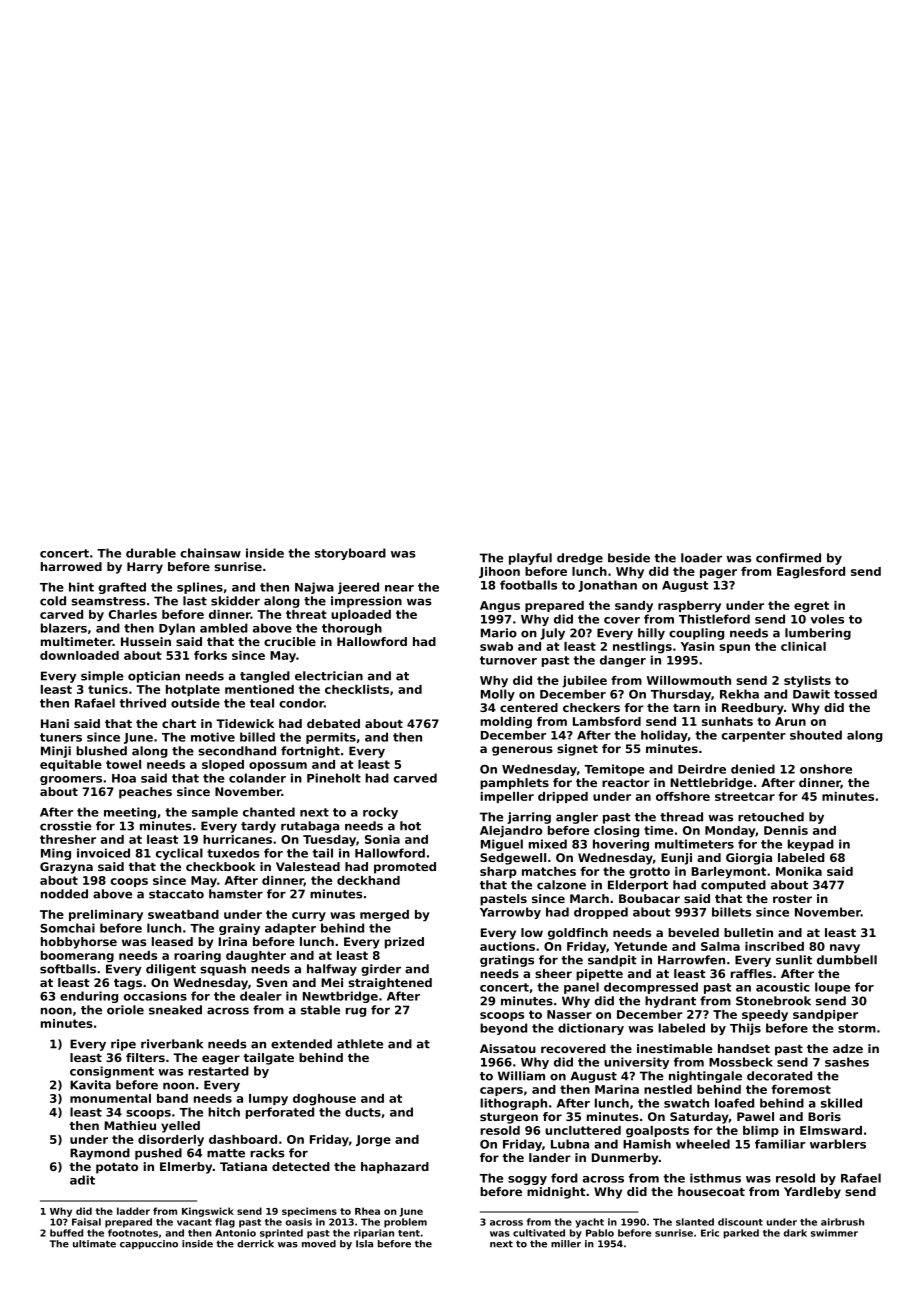  I want to click on playful, so click(530, 559).
